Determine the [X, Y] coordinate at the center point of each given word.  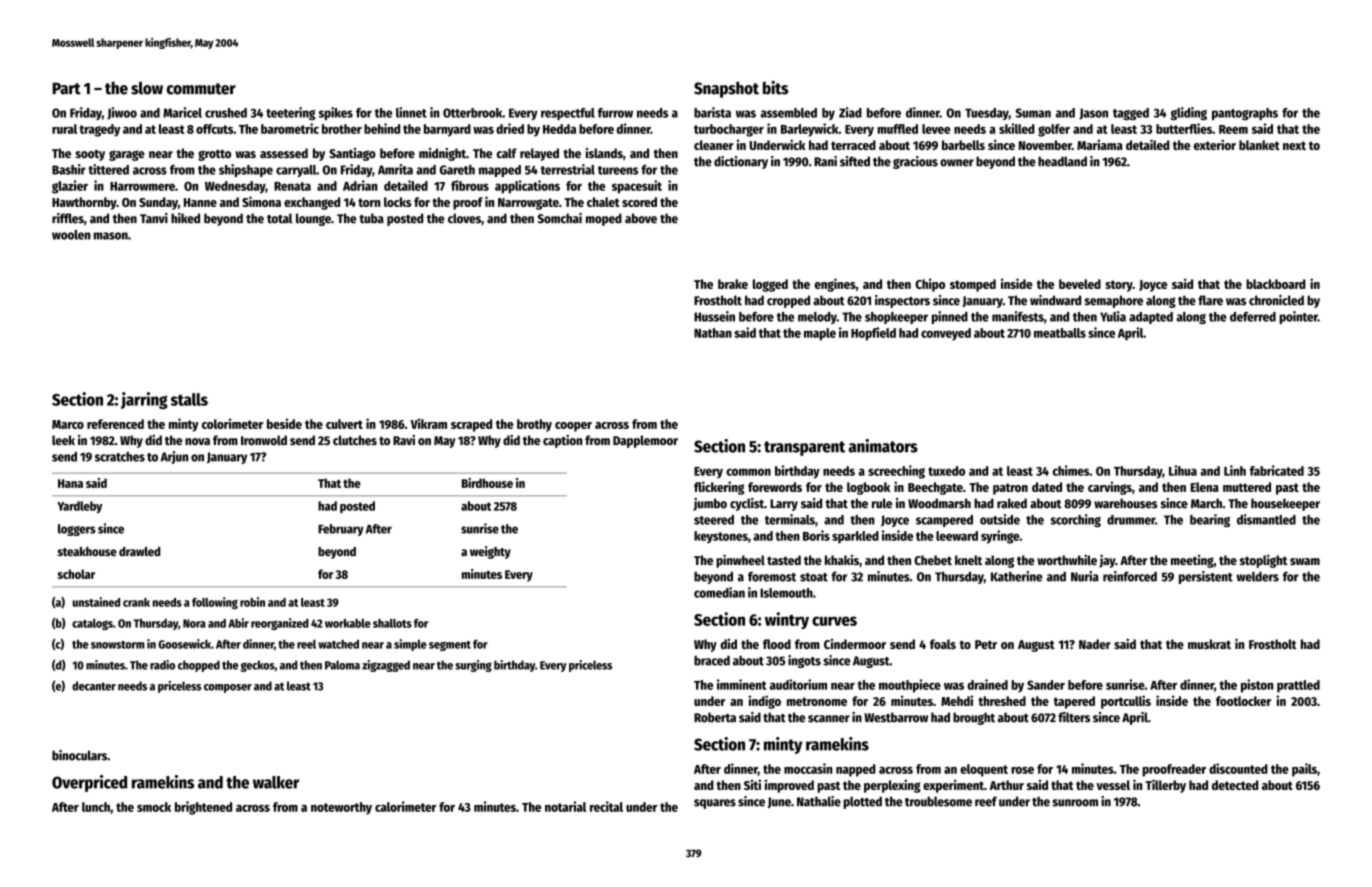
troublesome [938, 801]
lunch [96, 807]
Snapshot [726, 89]
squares [715, 804]
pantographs [1245, 114]
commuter [201, 89]
